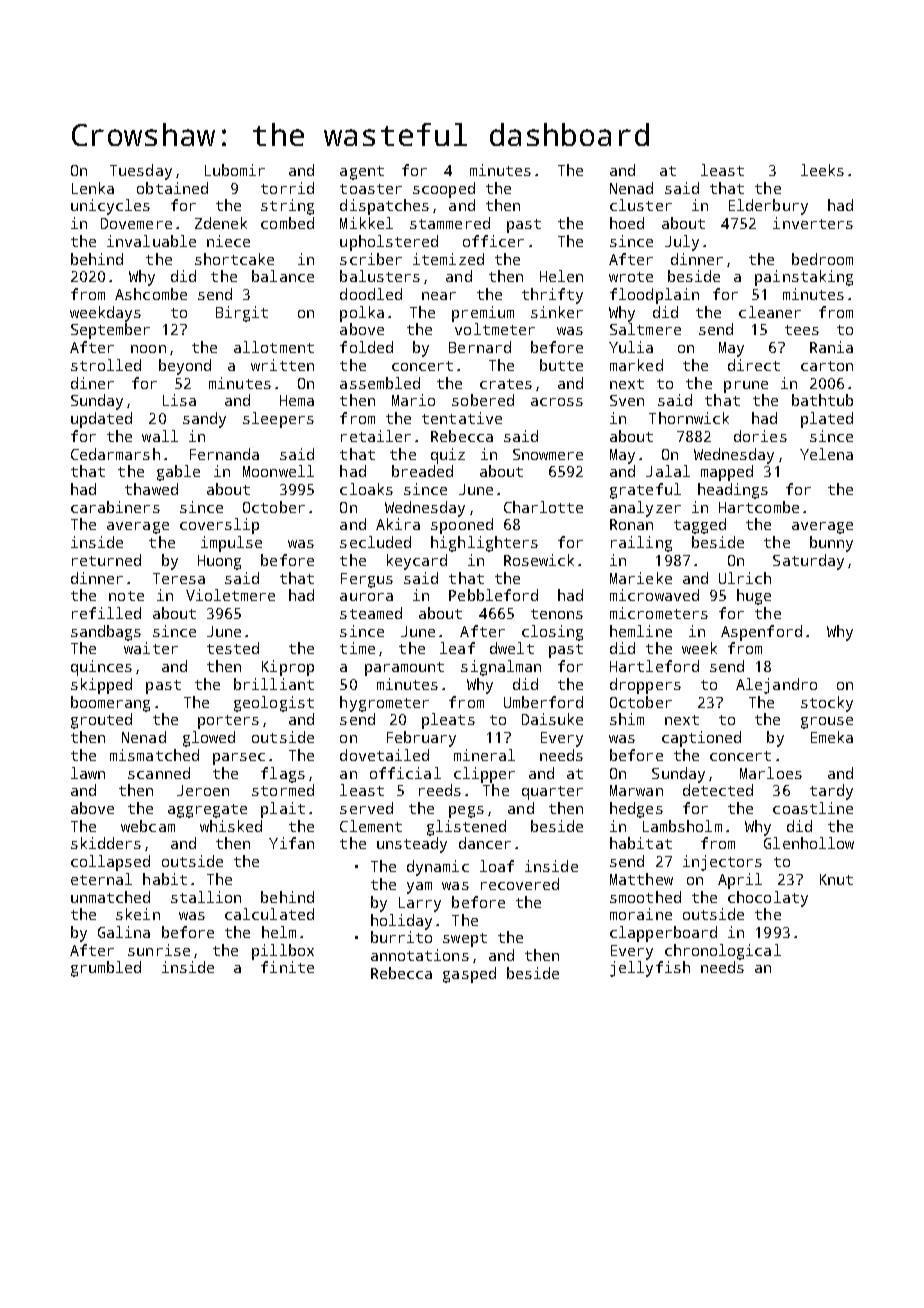 This screenshot has height=1308, width=924. Describe the element at coordinates (485, 843) in the screenshot. I see `dancer` at that location.
